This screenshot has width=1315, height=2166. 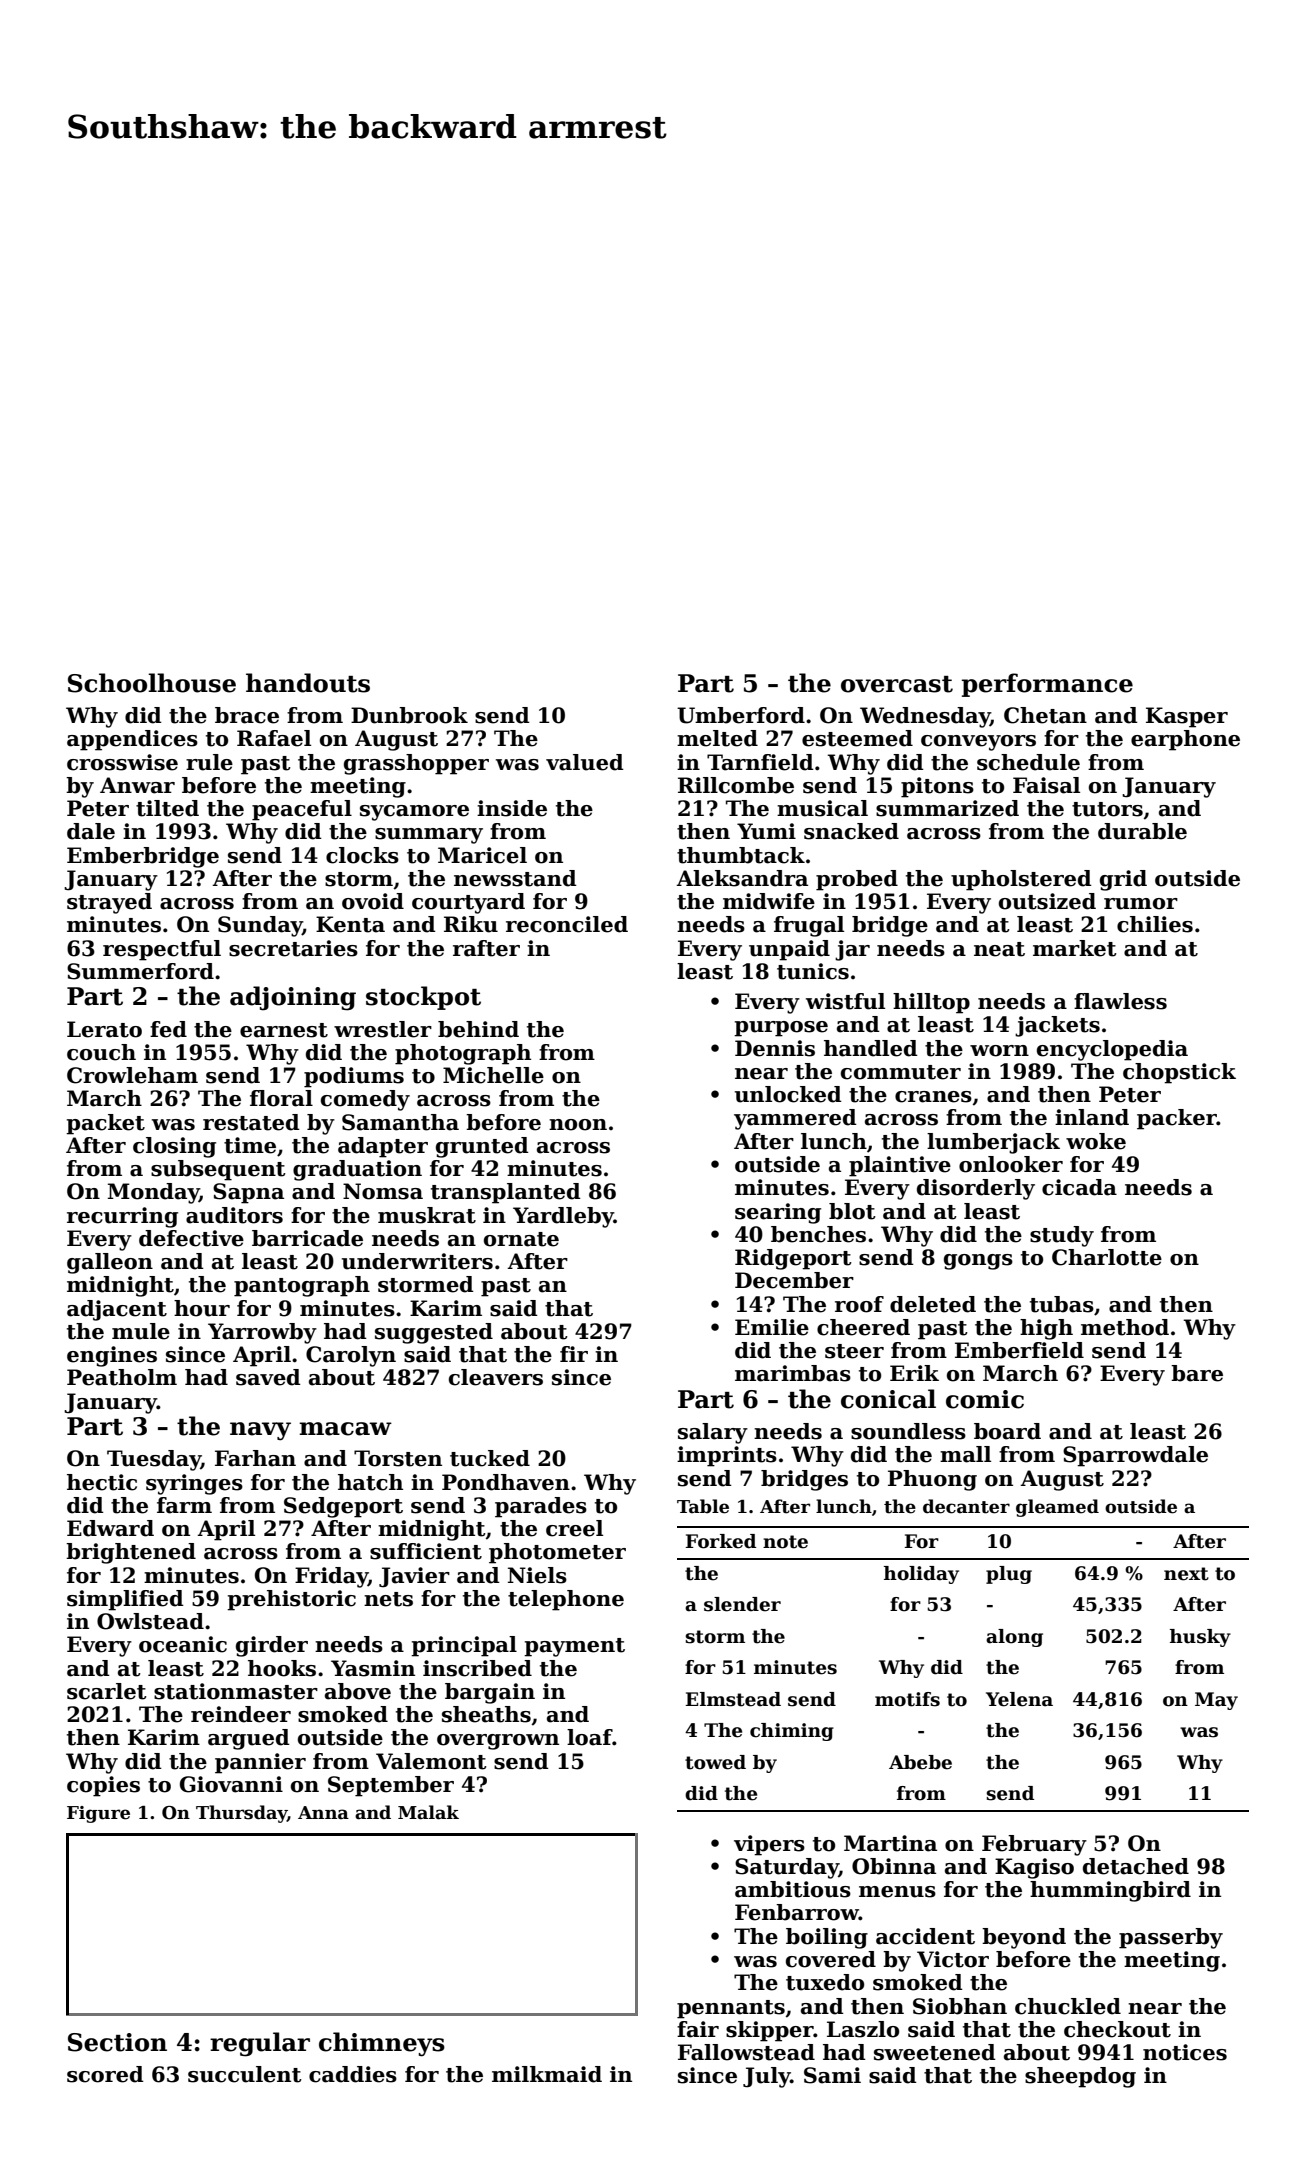 I want to click on Thursday, so click(x=241, y=1814).
